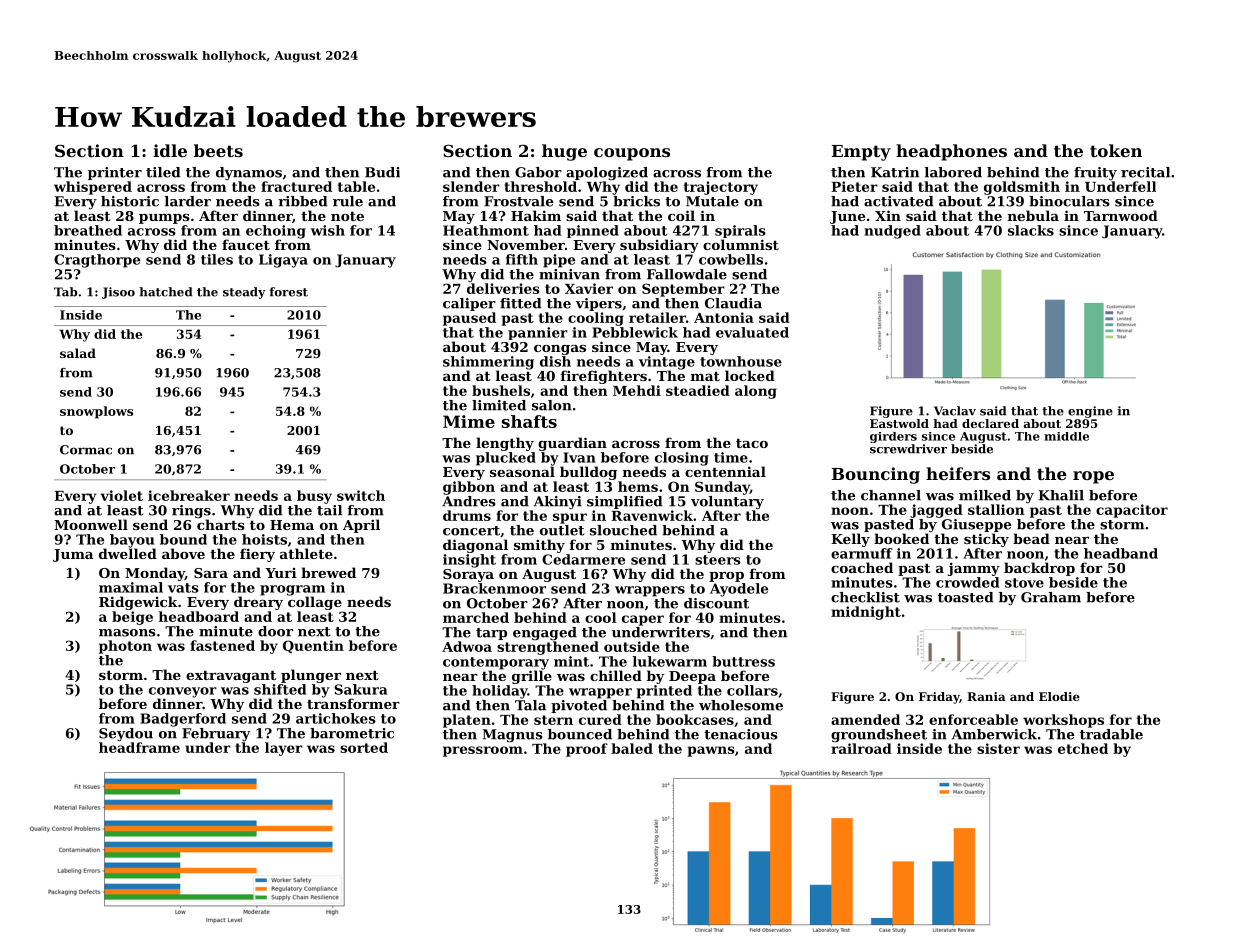 The height and width of the screenshot is (952, 1233). I want to click on switch, so click(361, 495).
